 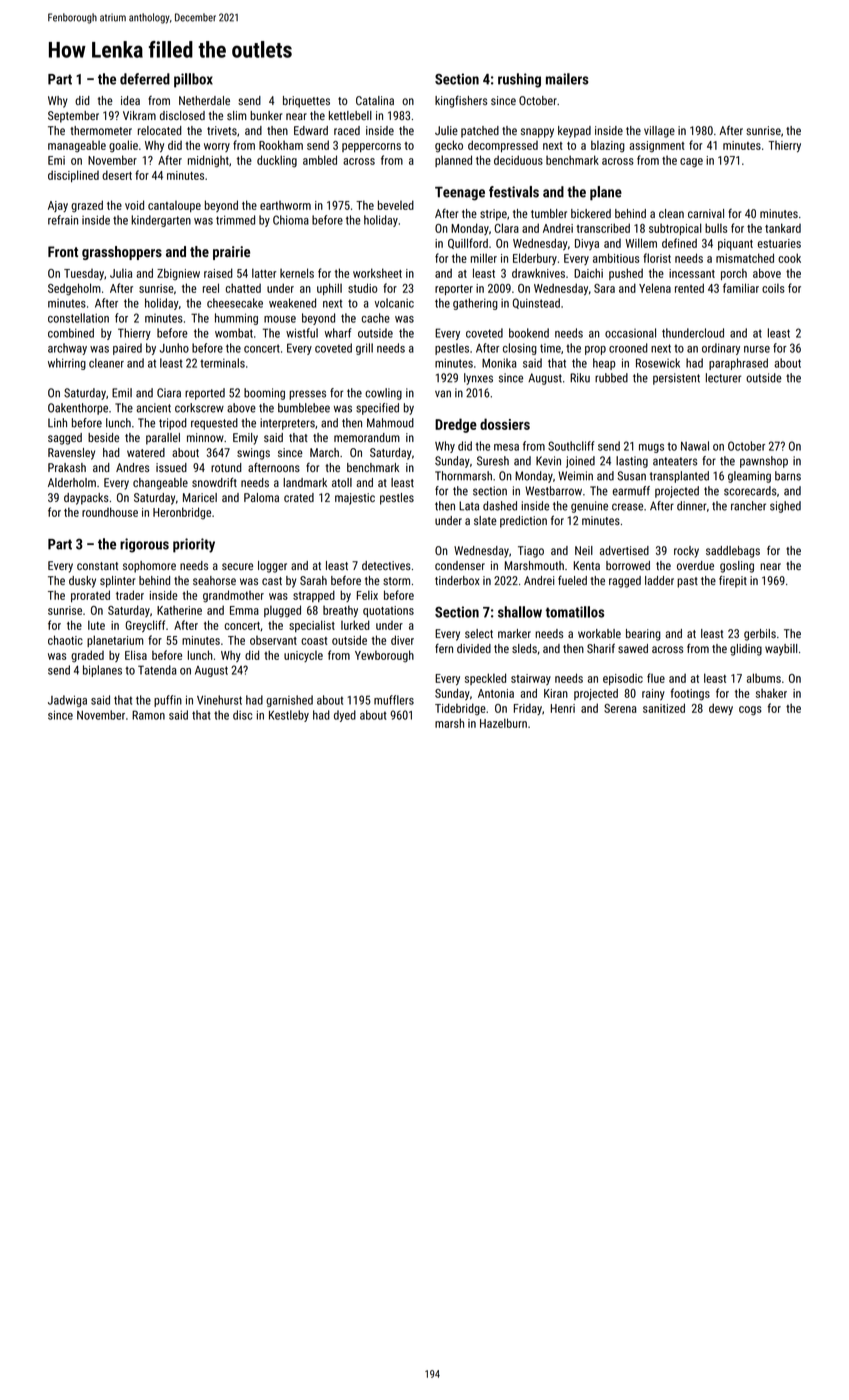 What do you see at coordinates (723, 378) in the screenshot?
I see `lecturer` at bounding box center [723, 378].
